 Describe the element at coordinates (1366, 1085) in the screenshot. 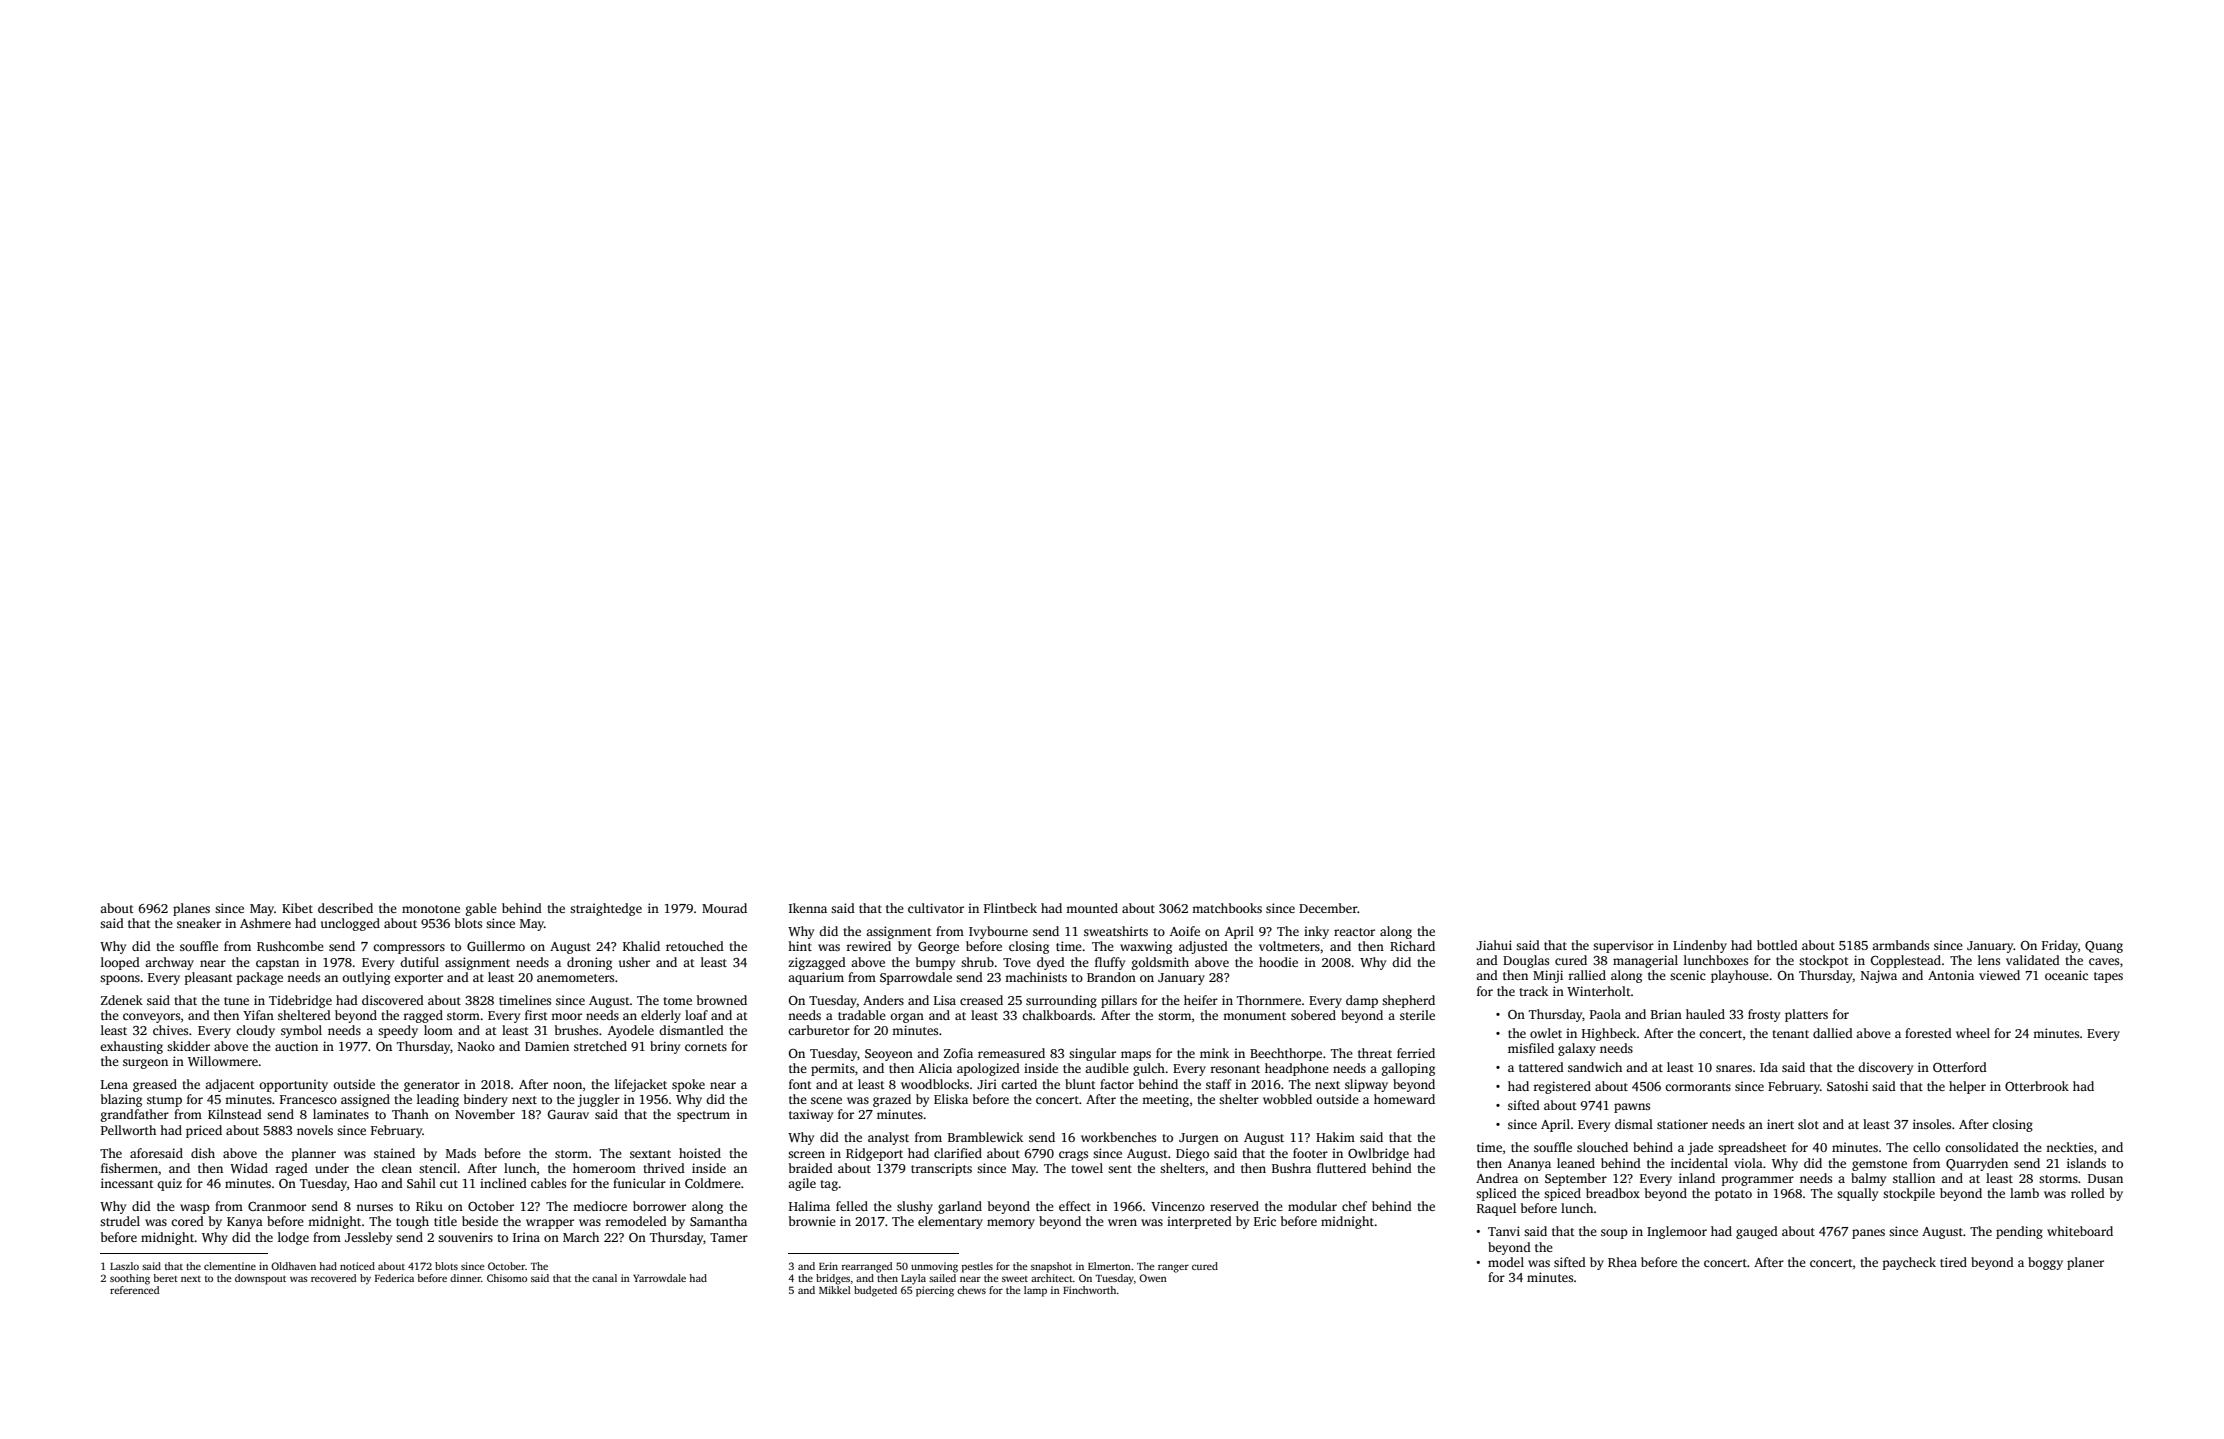

I see `slipway` at that location.
